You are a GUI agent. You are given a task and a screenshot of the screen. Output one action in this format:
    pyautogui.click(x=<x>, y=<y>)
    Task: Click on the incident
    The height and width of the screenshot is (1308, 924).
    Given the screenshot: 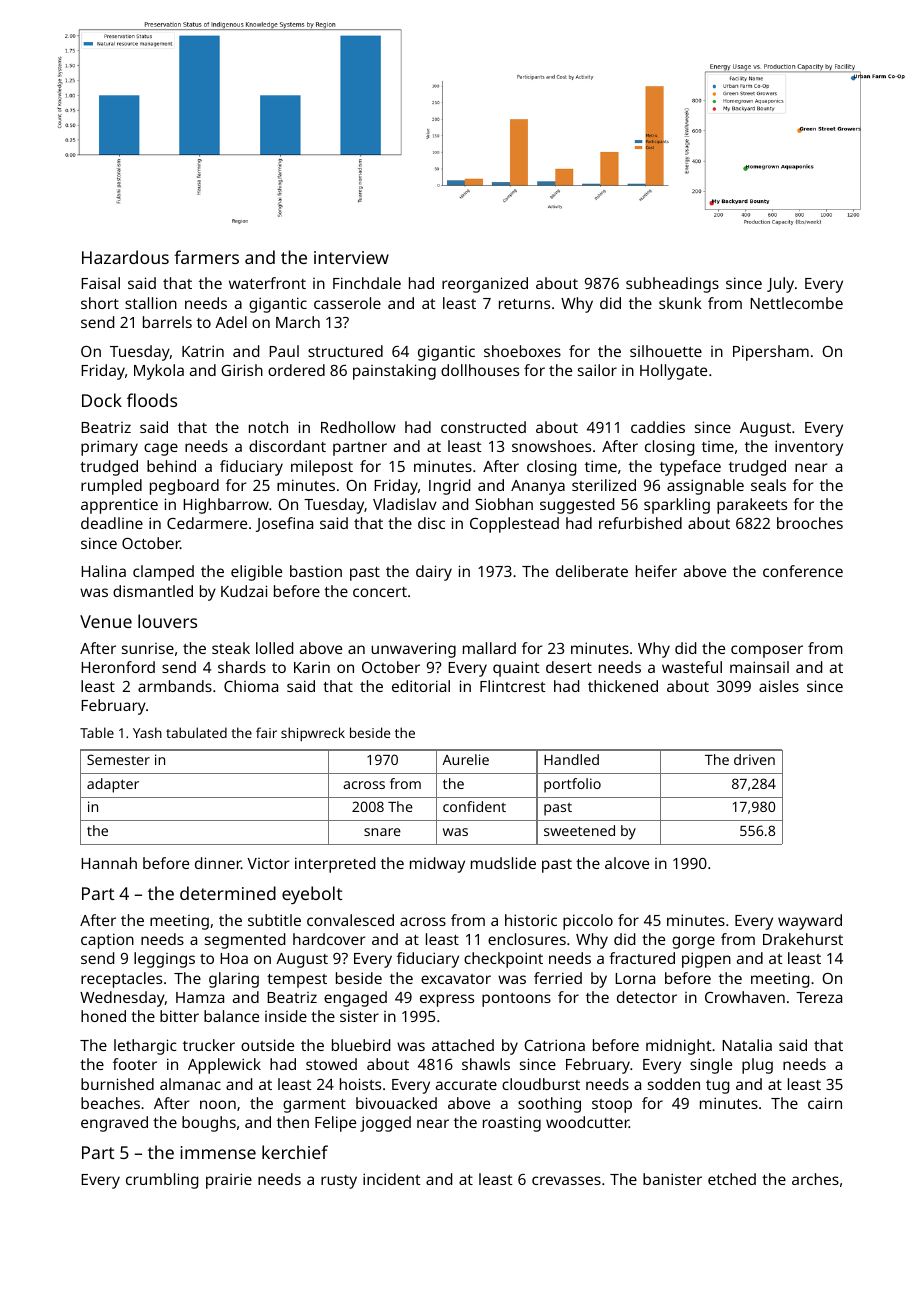 What is the action you would take?
    pyautogui.click(x=392, y=1179)
